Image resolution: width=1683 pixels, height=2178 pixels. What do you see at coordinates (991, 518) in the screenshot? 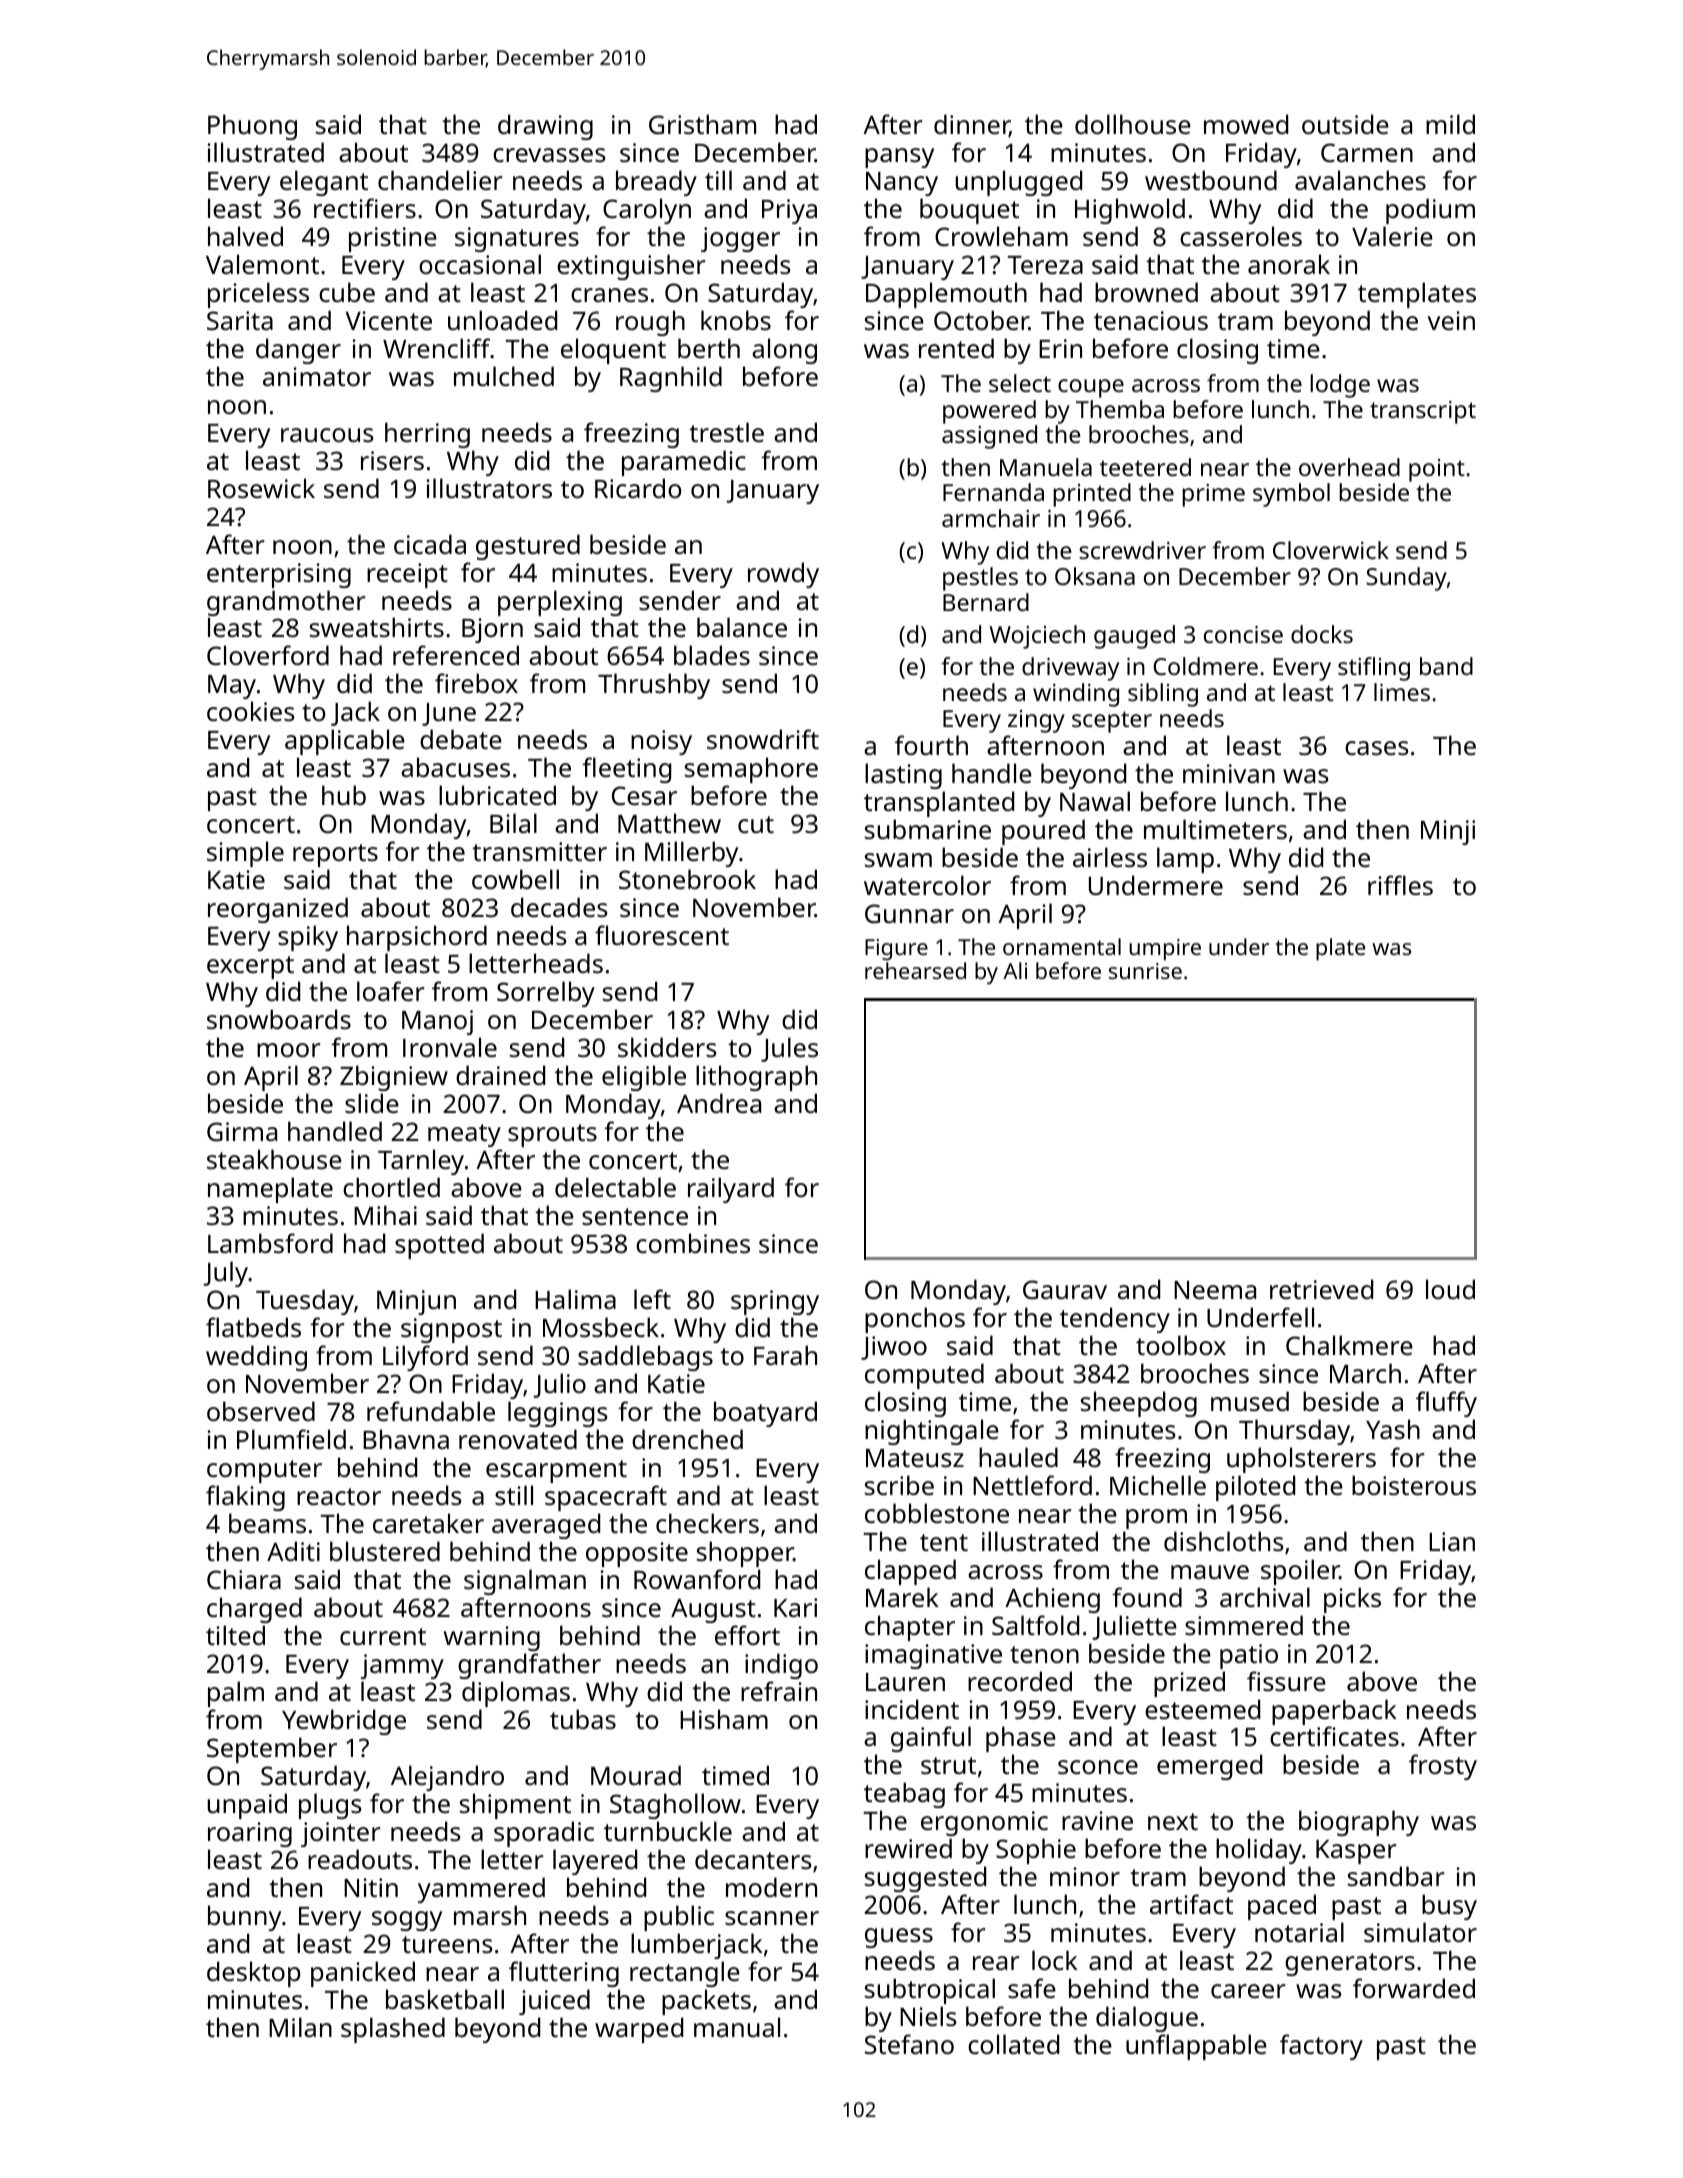
I see `armchair` at bounding box center [991, 518].
